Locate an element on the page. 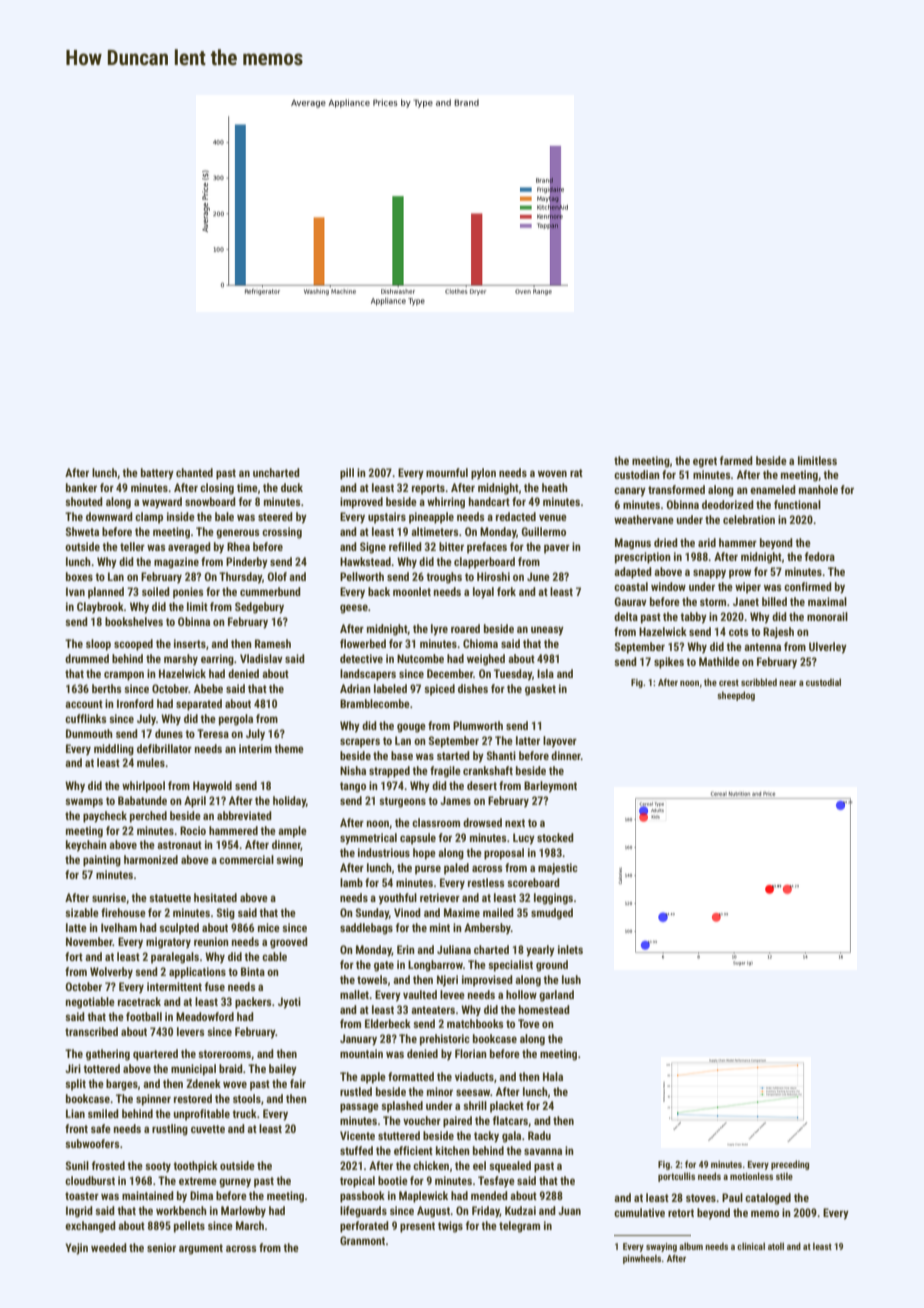 The height and width of the page is (1308, 924). spinner is located at coordinates (153, 1100).
